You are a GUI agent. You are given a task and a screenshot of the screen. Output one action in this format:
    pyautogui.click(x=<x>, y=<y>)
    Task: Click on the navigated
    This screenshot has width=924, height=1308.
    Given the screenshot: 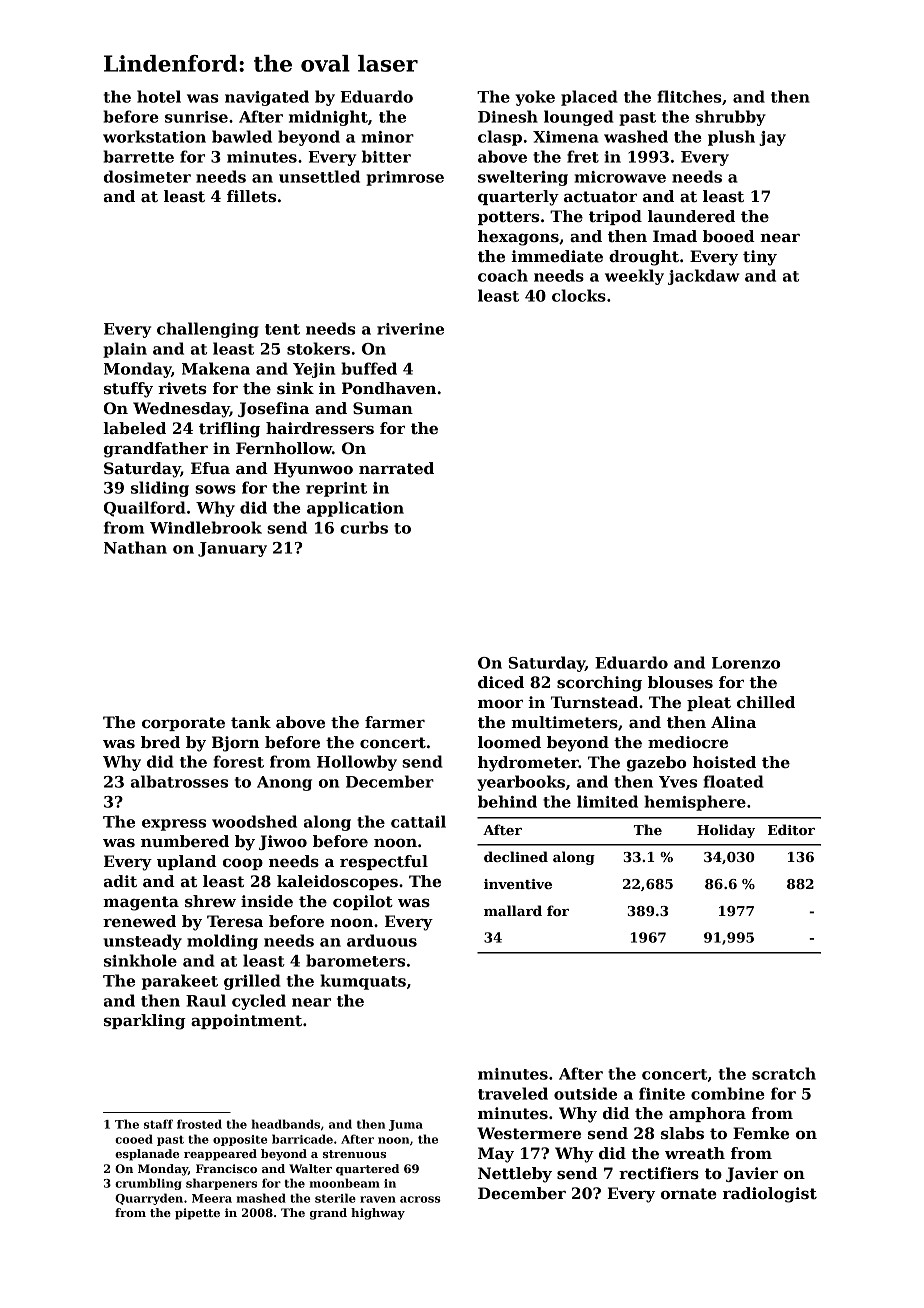 What is the action you would take?
    pyautogui.click(x=267, y=98)
